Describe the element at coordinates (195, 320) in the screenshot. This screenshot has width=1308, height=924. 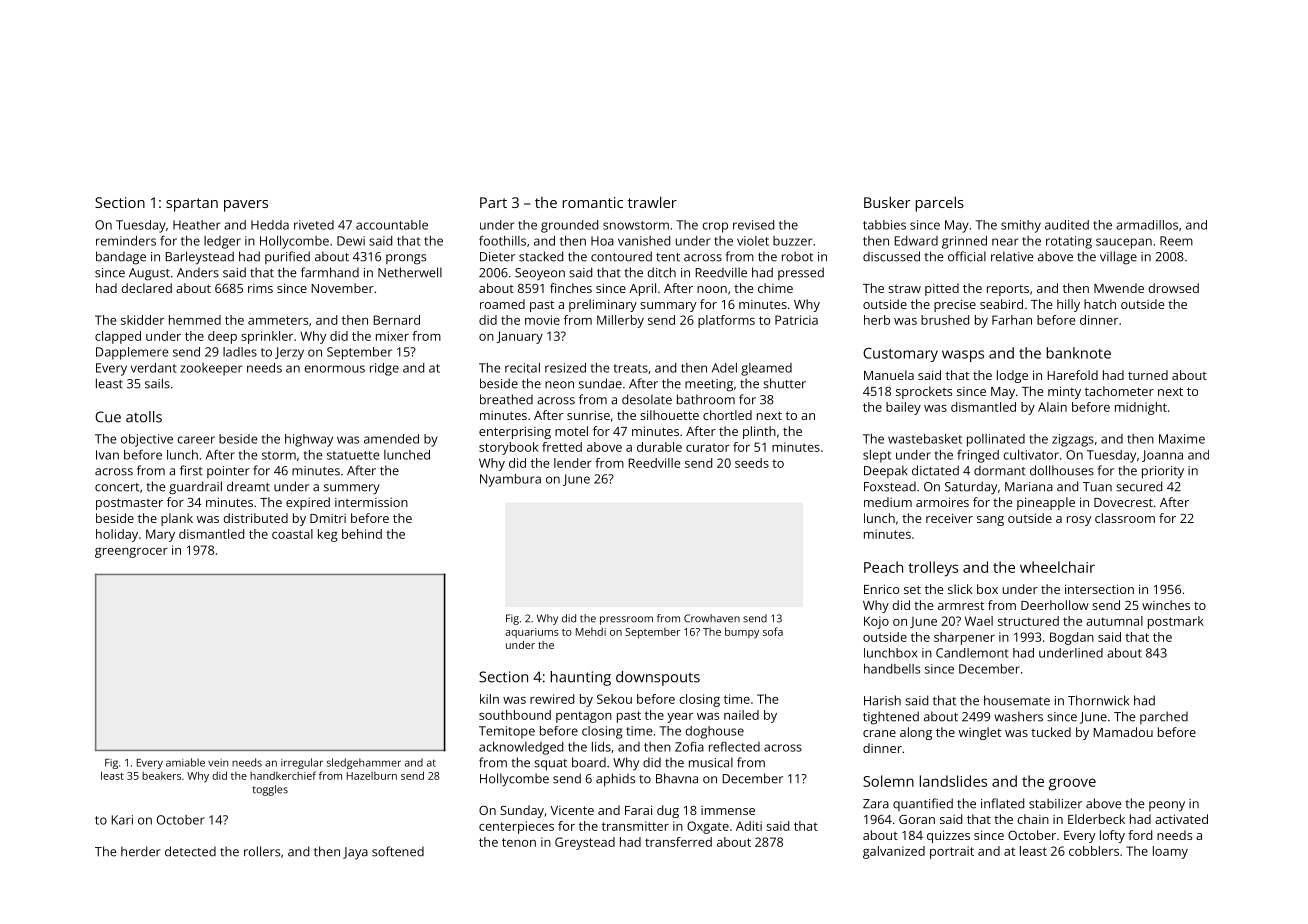
I see `hemmed` at that location.
